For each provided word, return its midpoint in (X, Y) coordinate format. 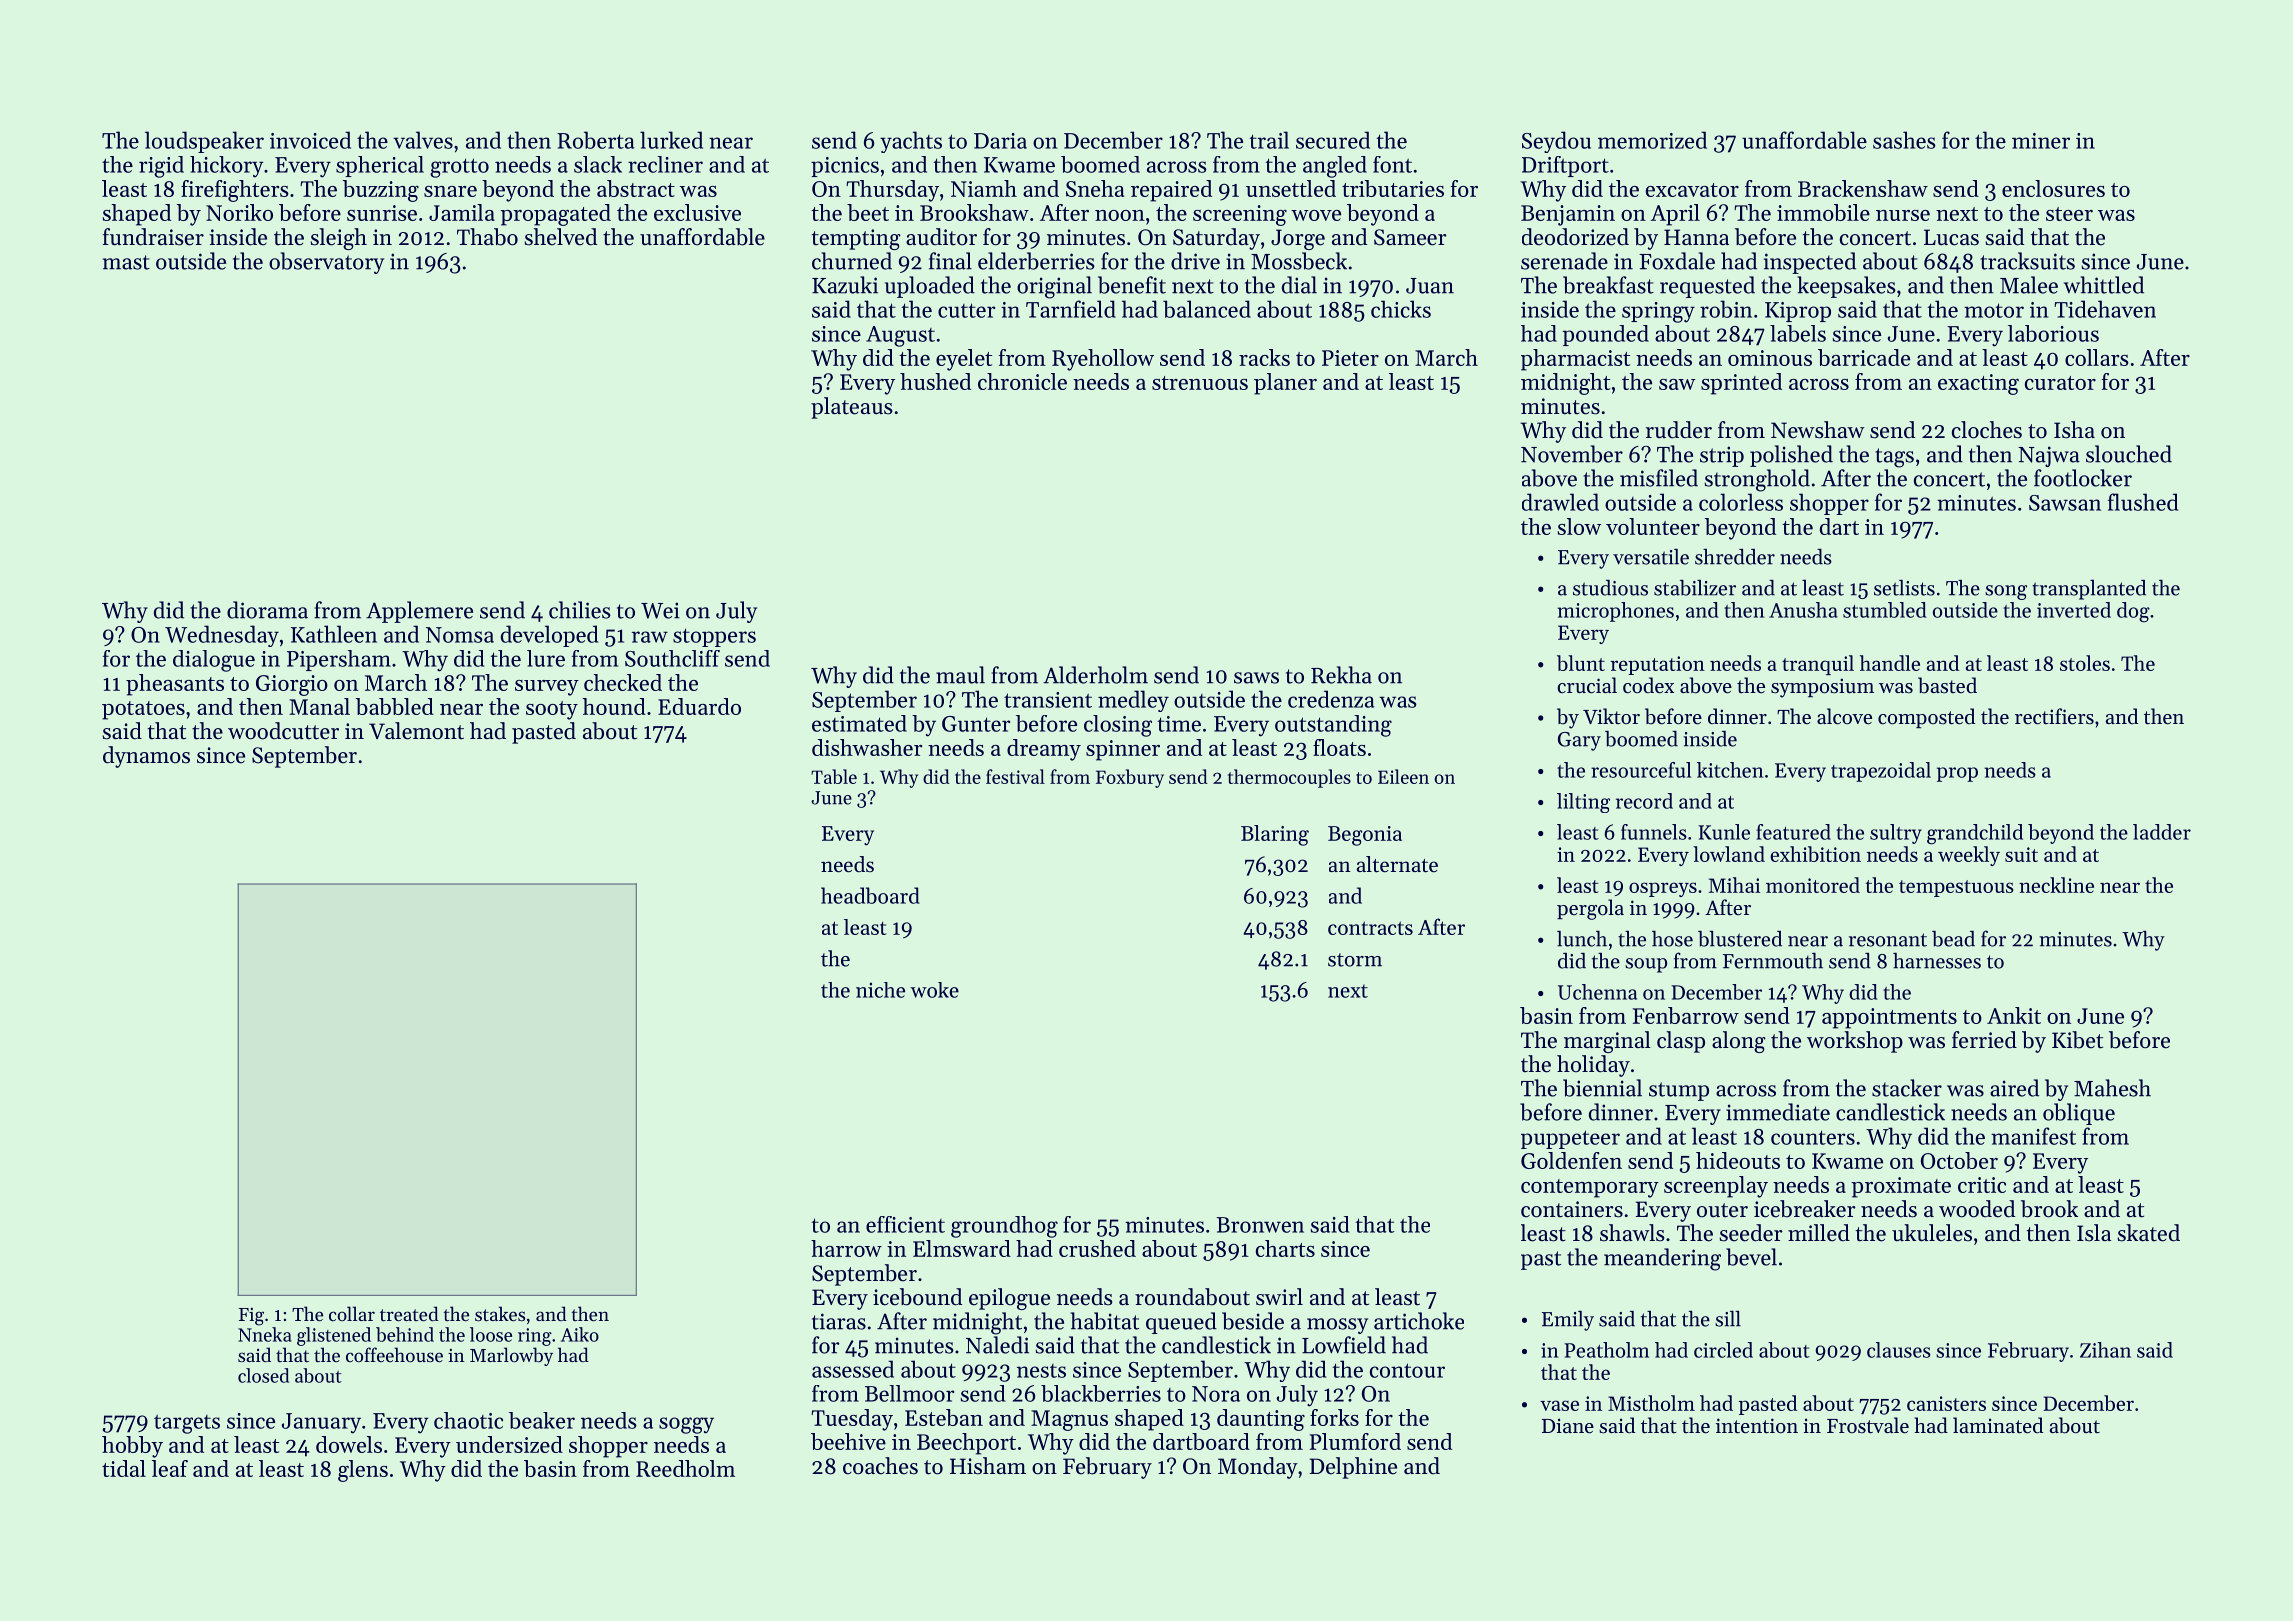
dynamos (146, 757)
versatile (1651, 557)
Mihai (1734, 885)
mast (126, 262)
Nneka (265, 1334)
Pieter (1350, 358)
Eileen (1403, 776)
